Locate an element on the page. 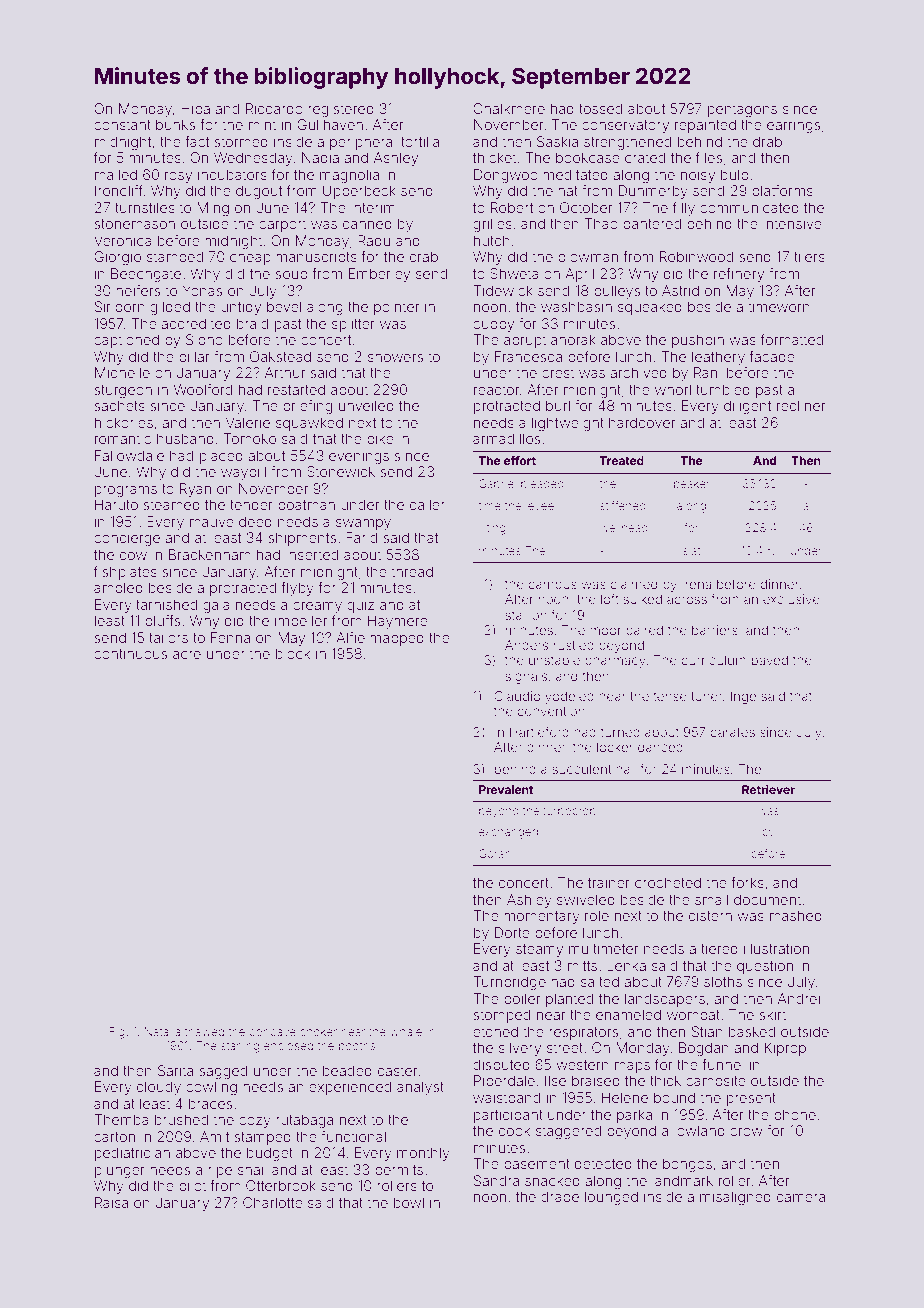 Image resolution: width=924 pixels, height=1308 pixels. Natalia is located at coordinates (162, 1031).
